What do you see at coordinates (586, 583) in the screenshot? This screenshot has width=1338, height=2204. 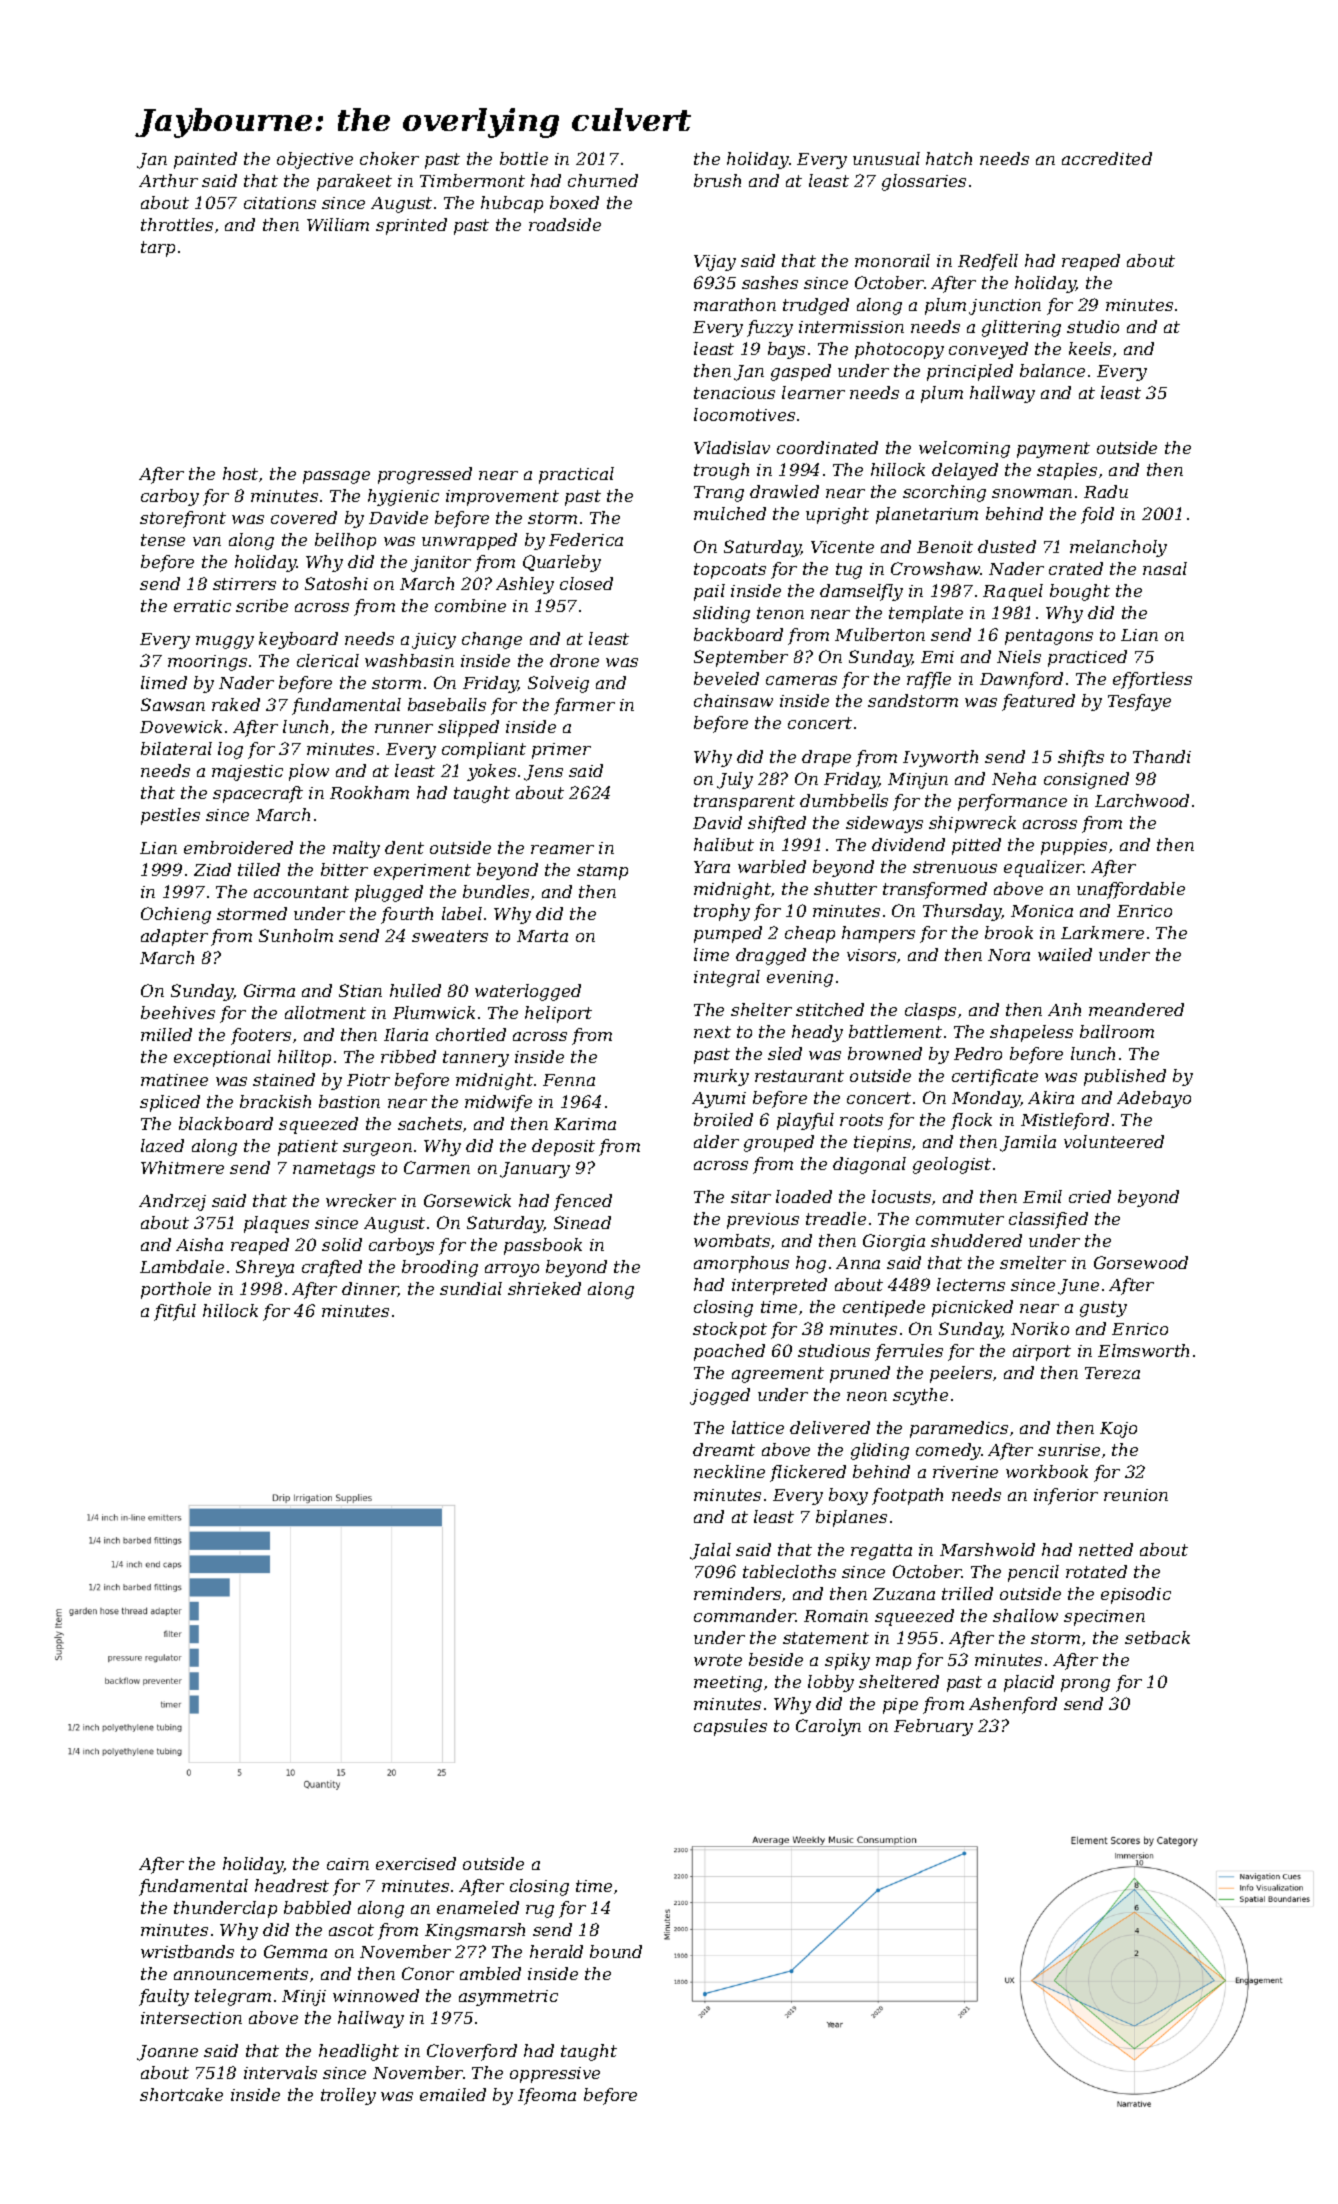 I see `closed` at bounding box center [586, 583].
